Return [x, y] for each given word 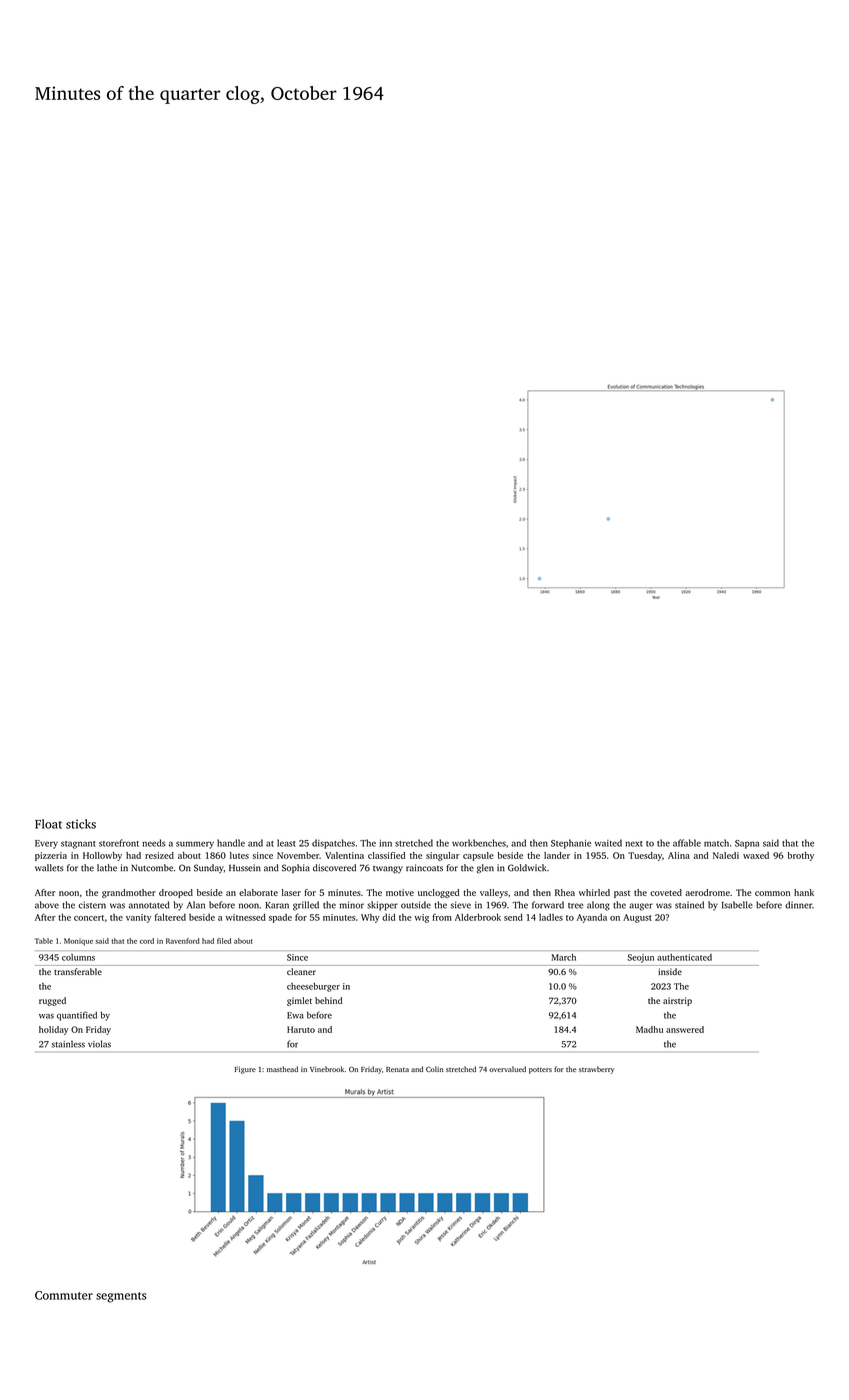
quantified [77, 1016]
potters [540, 1071]
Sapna [747, 844]
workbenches [479, 843]
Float [48, 824]
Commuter [64, 1295]
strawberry [596, 1070]
